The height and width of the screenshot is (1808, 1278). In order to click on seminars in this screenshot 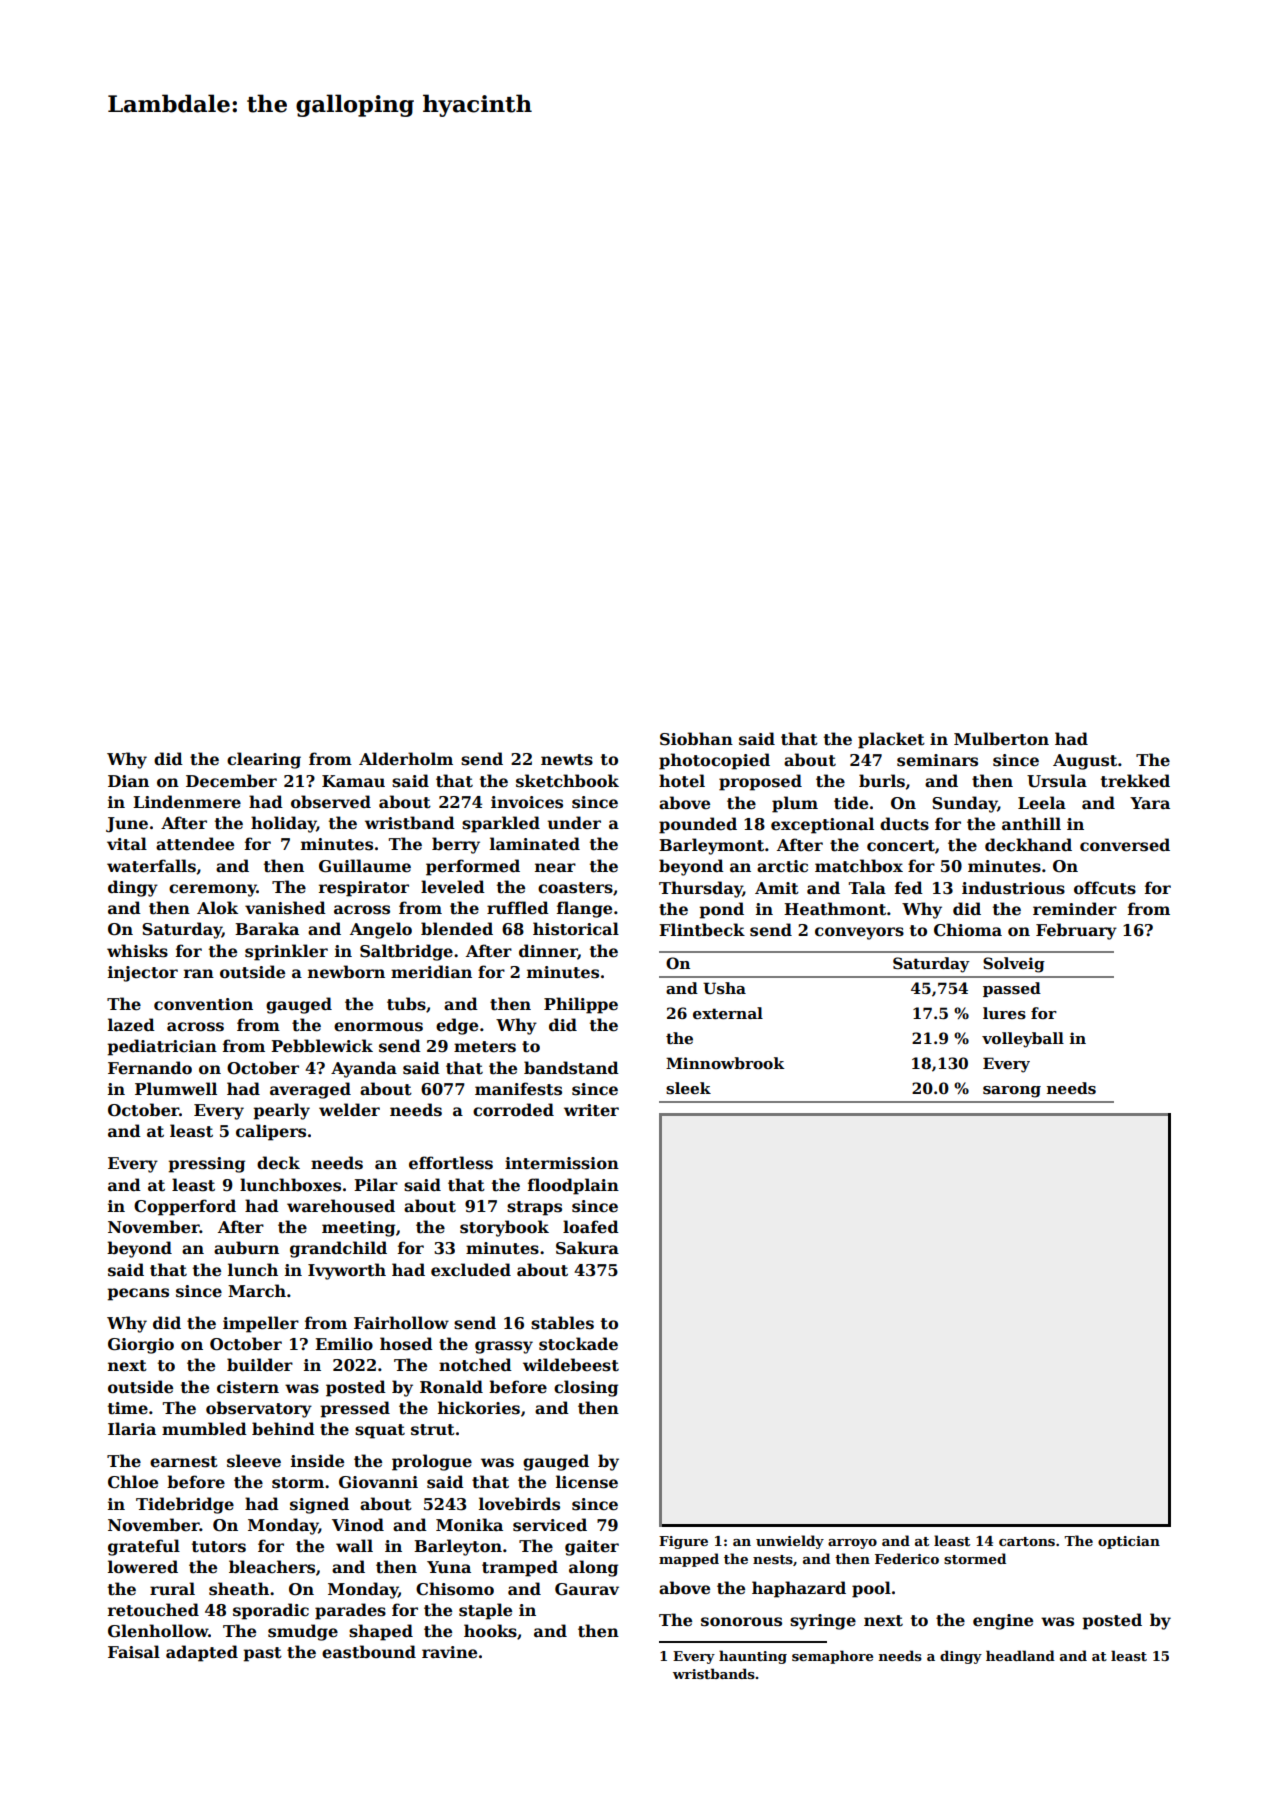, I will do `click(937, 760)`.
